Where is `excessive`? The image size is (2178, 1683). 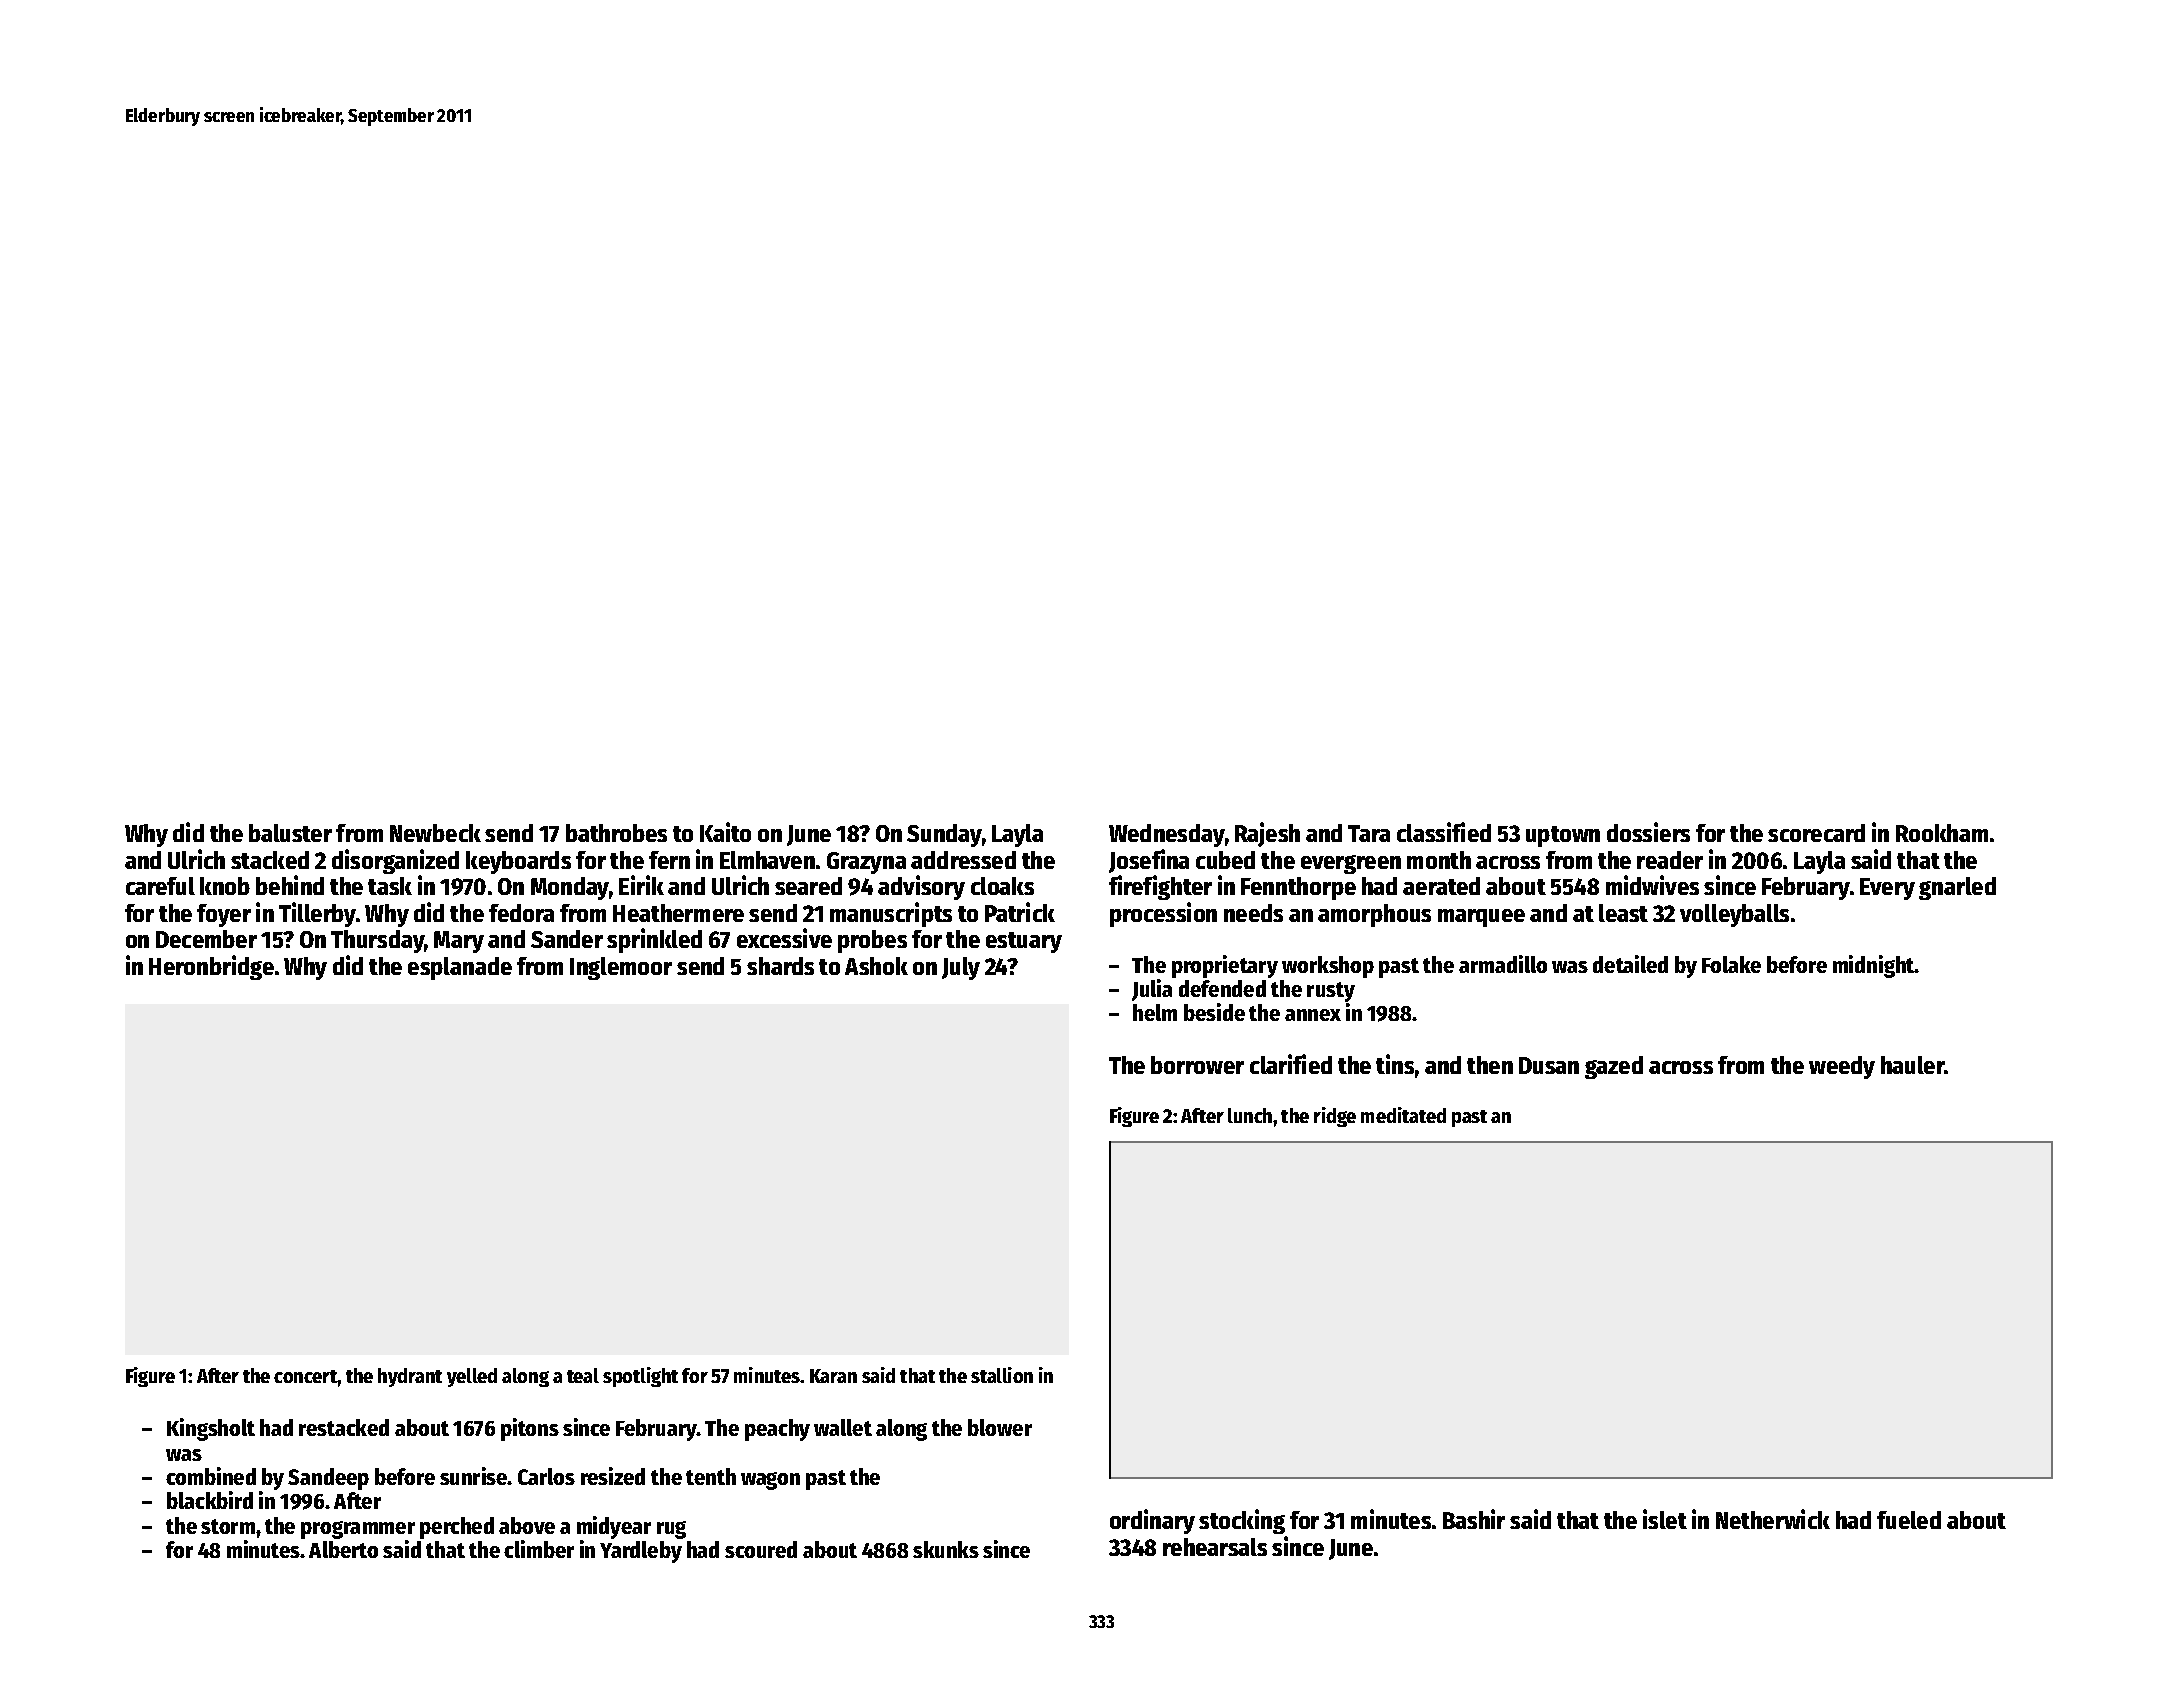 excessive is located at coordinates (784, 938).
